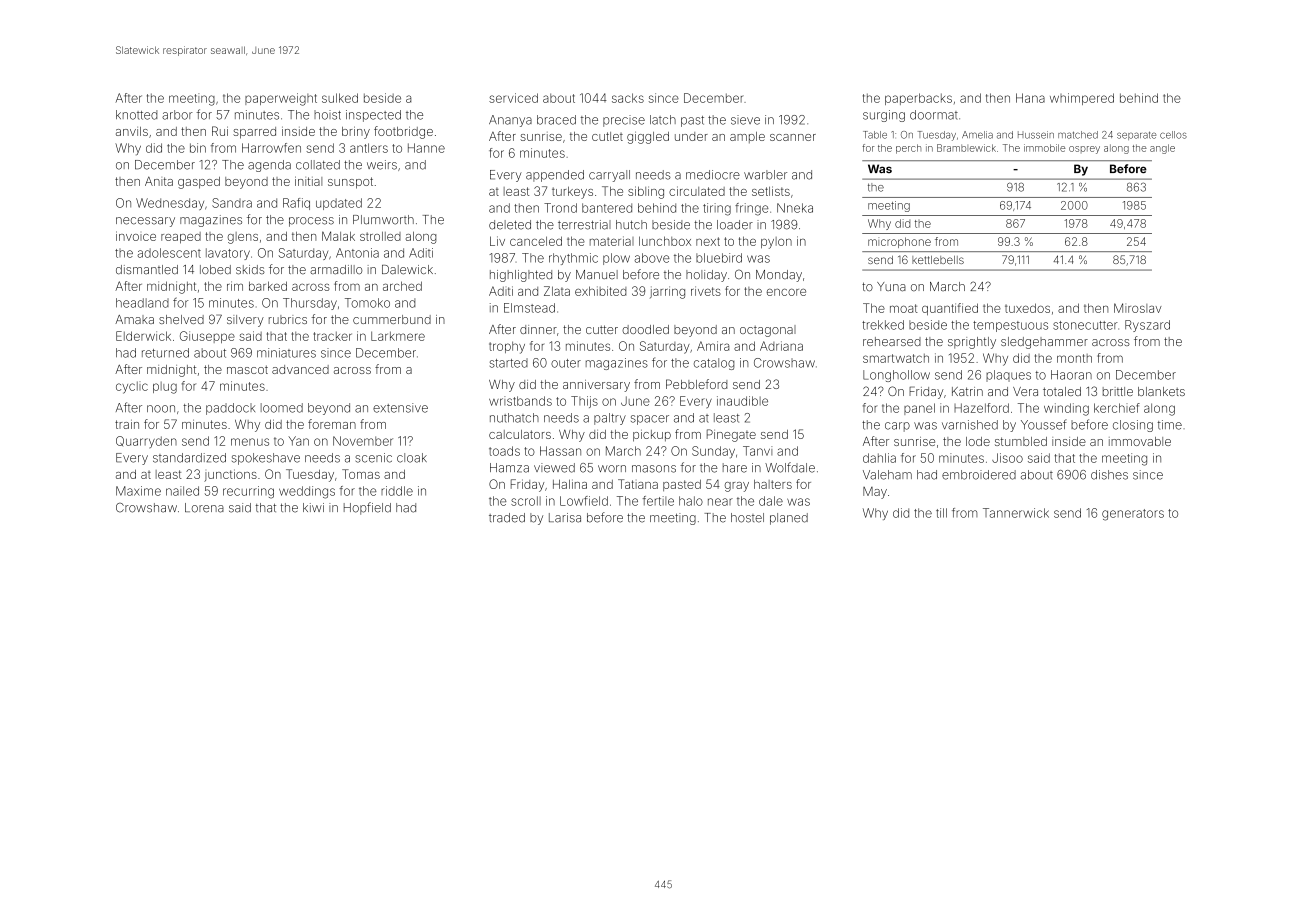 This screenshot has height=924, width=1308. What do you see at coordinates (510, 121) in the screenshot?
I see `Ananya` at bounding box center [510, 121].
